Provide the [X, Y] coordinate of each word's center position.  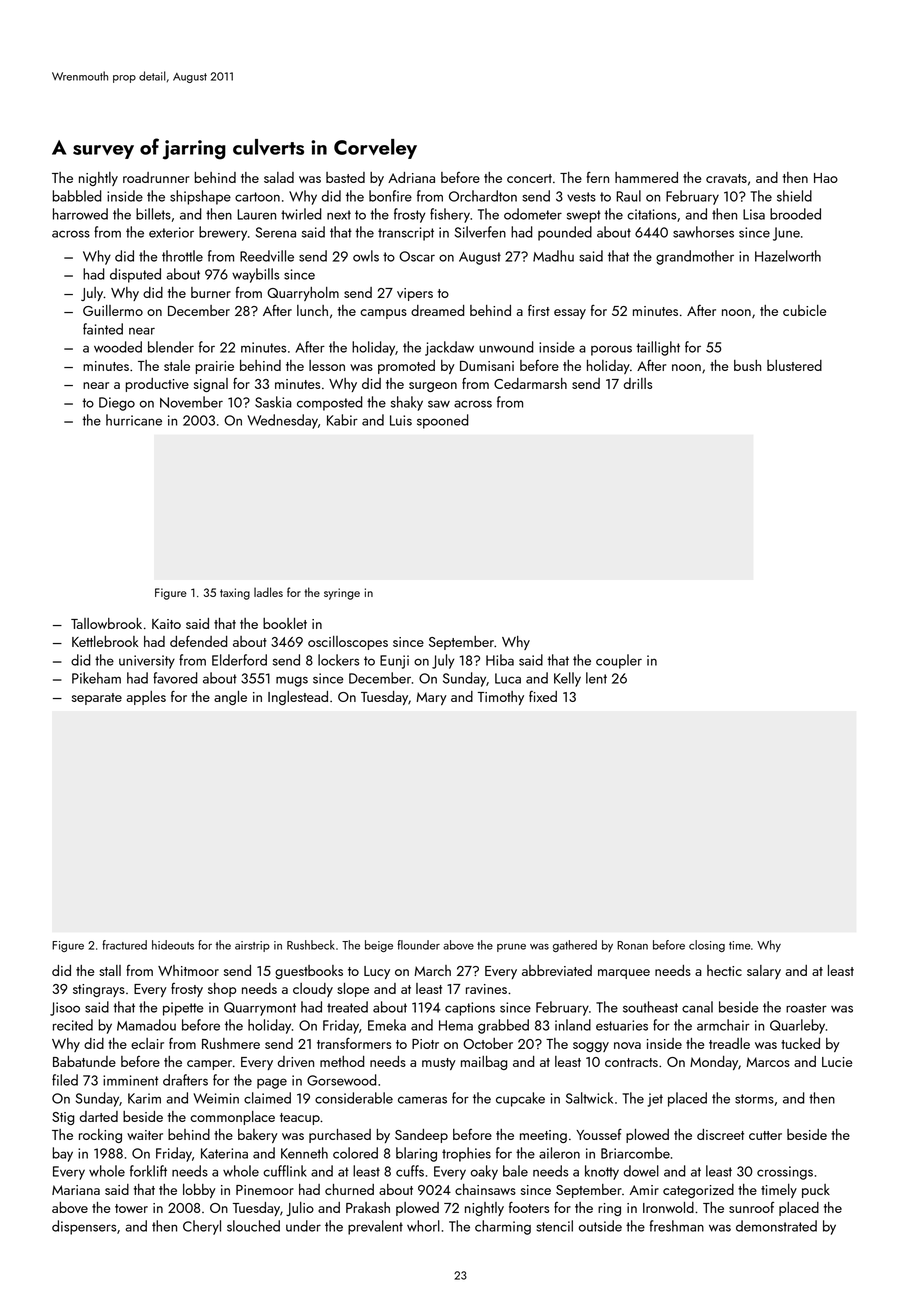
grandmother [695, 257]
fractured [124, 945]
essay [570, 314]
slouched [253, 1226]
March [433, 970]
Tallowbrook [106, 623]
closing [707, 946]
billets [153, 214]
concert [529, 178]
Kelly [567, 679]
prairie [215, 367]
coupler [619, 661]
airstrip [252, 946]
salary [764, 972]
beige [379, 946]
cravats [726, 178]
